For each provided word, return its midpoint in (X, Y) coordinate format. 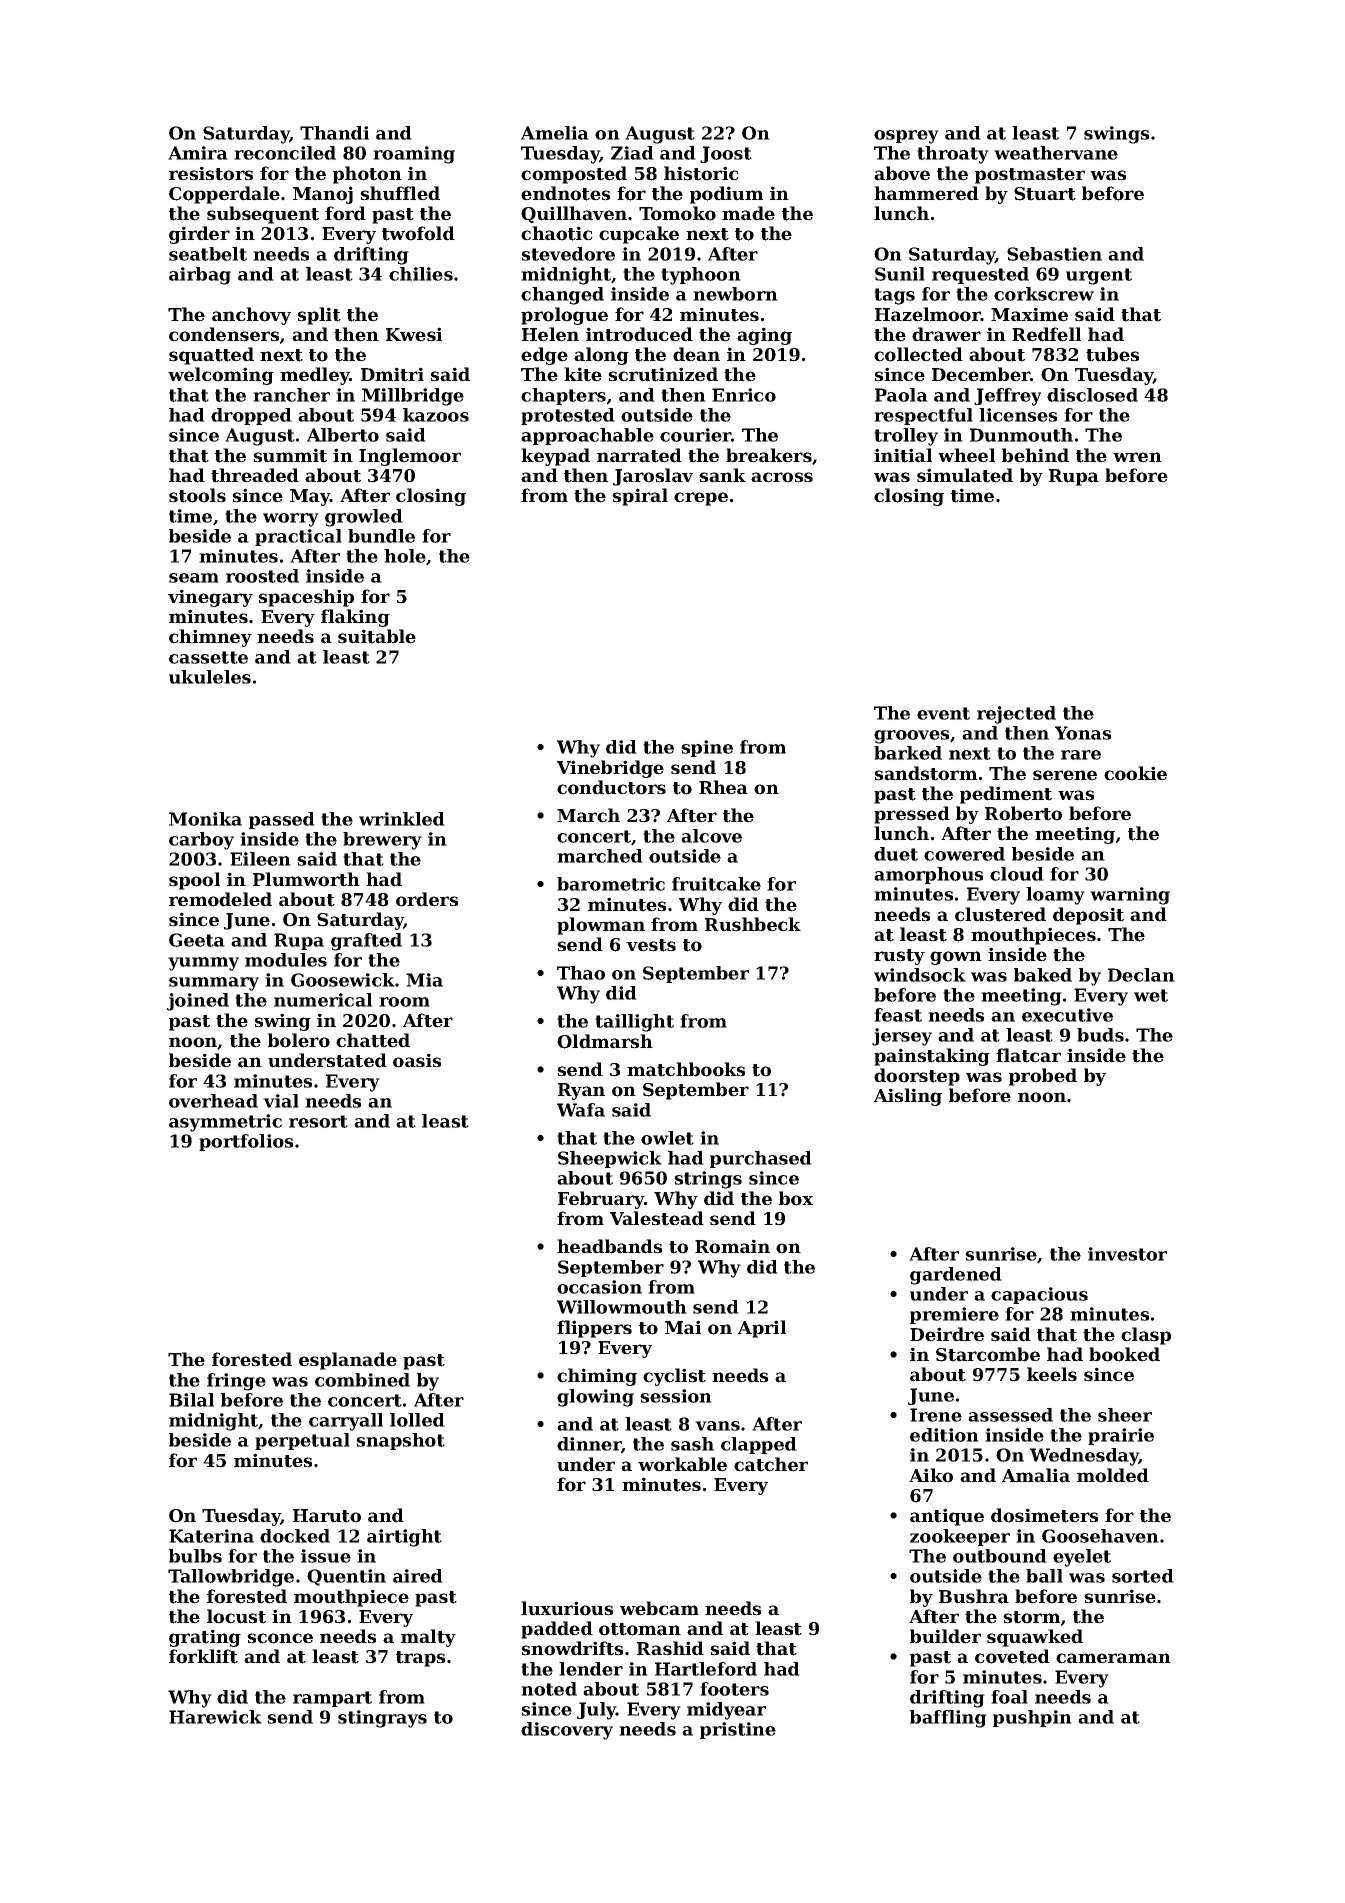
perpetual (302, 1441)
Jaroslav (653, 477)
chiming (597, 1377)
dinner (589, 1444)
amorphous (928, 875)
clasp (1146, 1336)
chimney (210, 638)
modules (286, 960)
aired (418, 1576)
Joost (726, 154)
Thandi (334, 133)
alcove (711, 836)
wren (1137, 457)
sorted (1143, 1576)
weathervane (1056, 153)
